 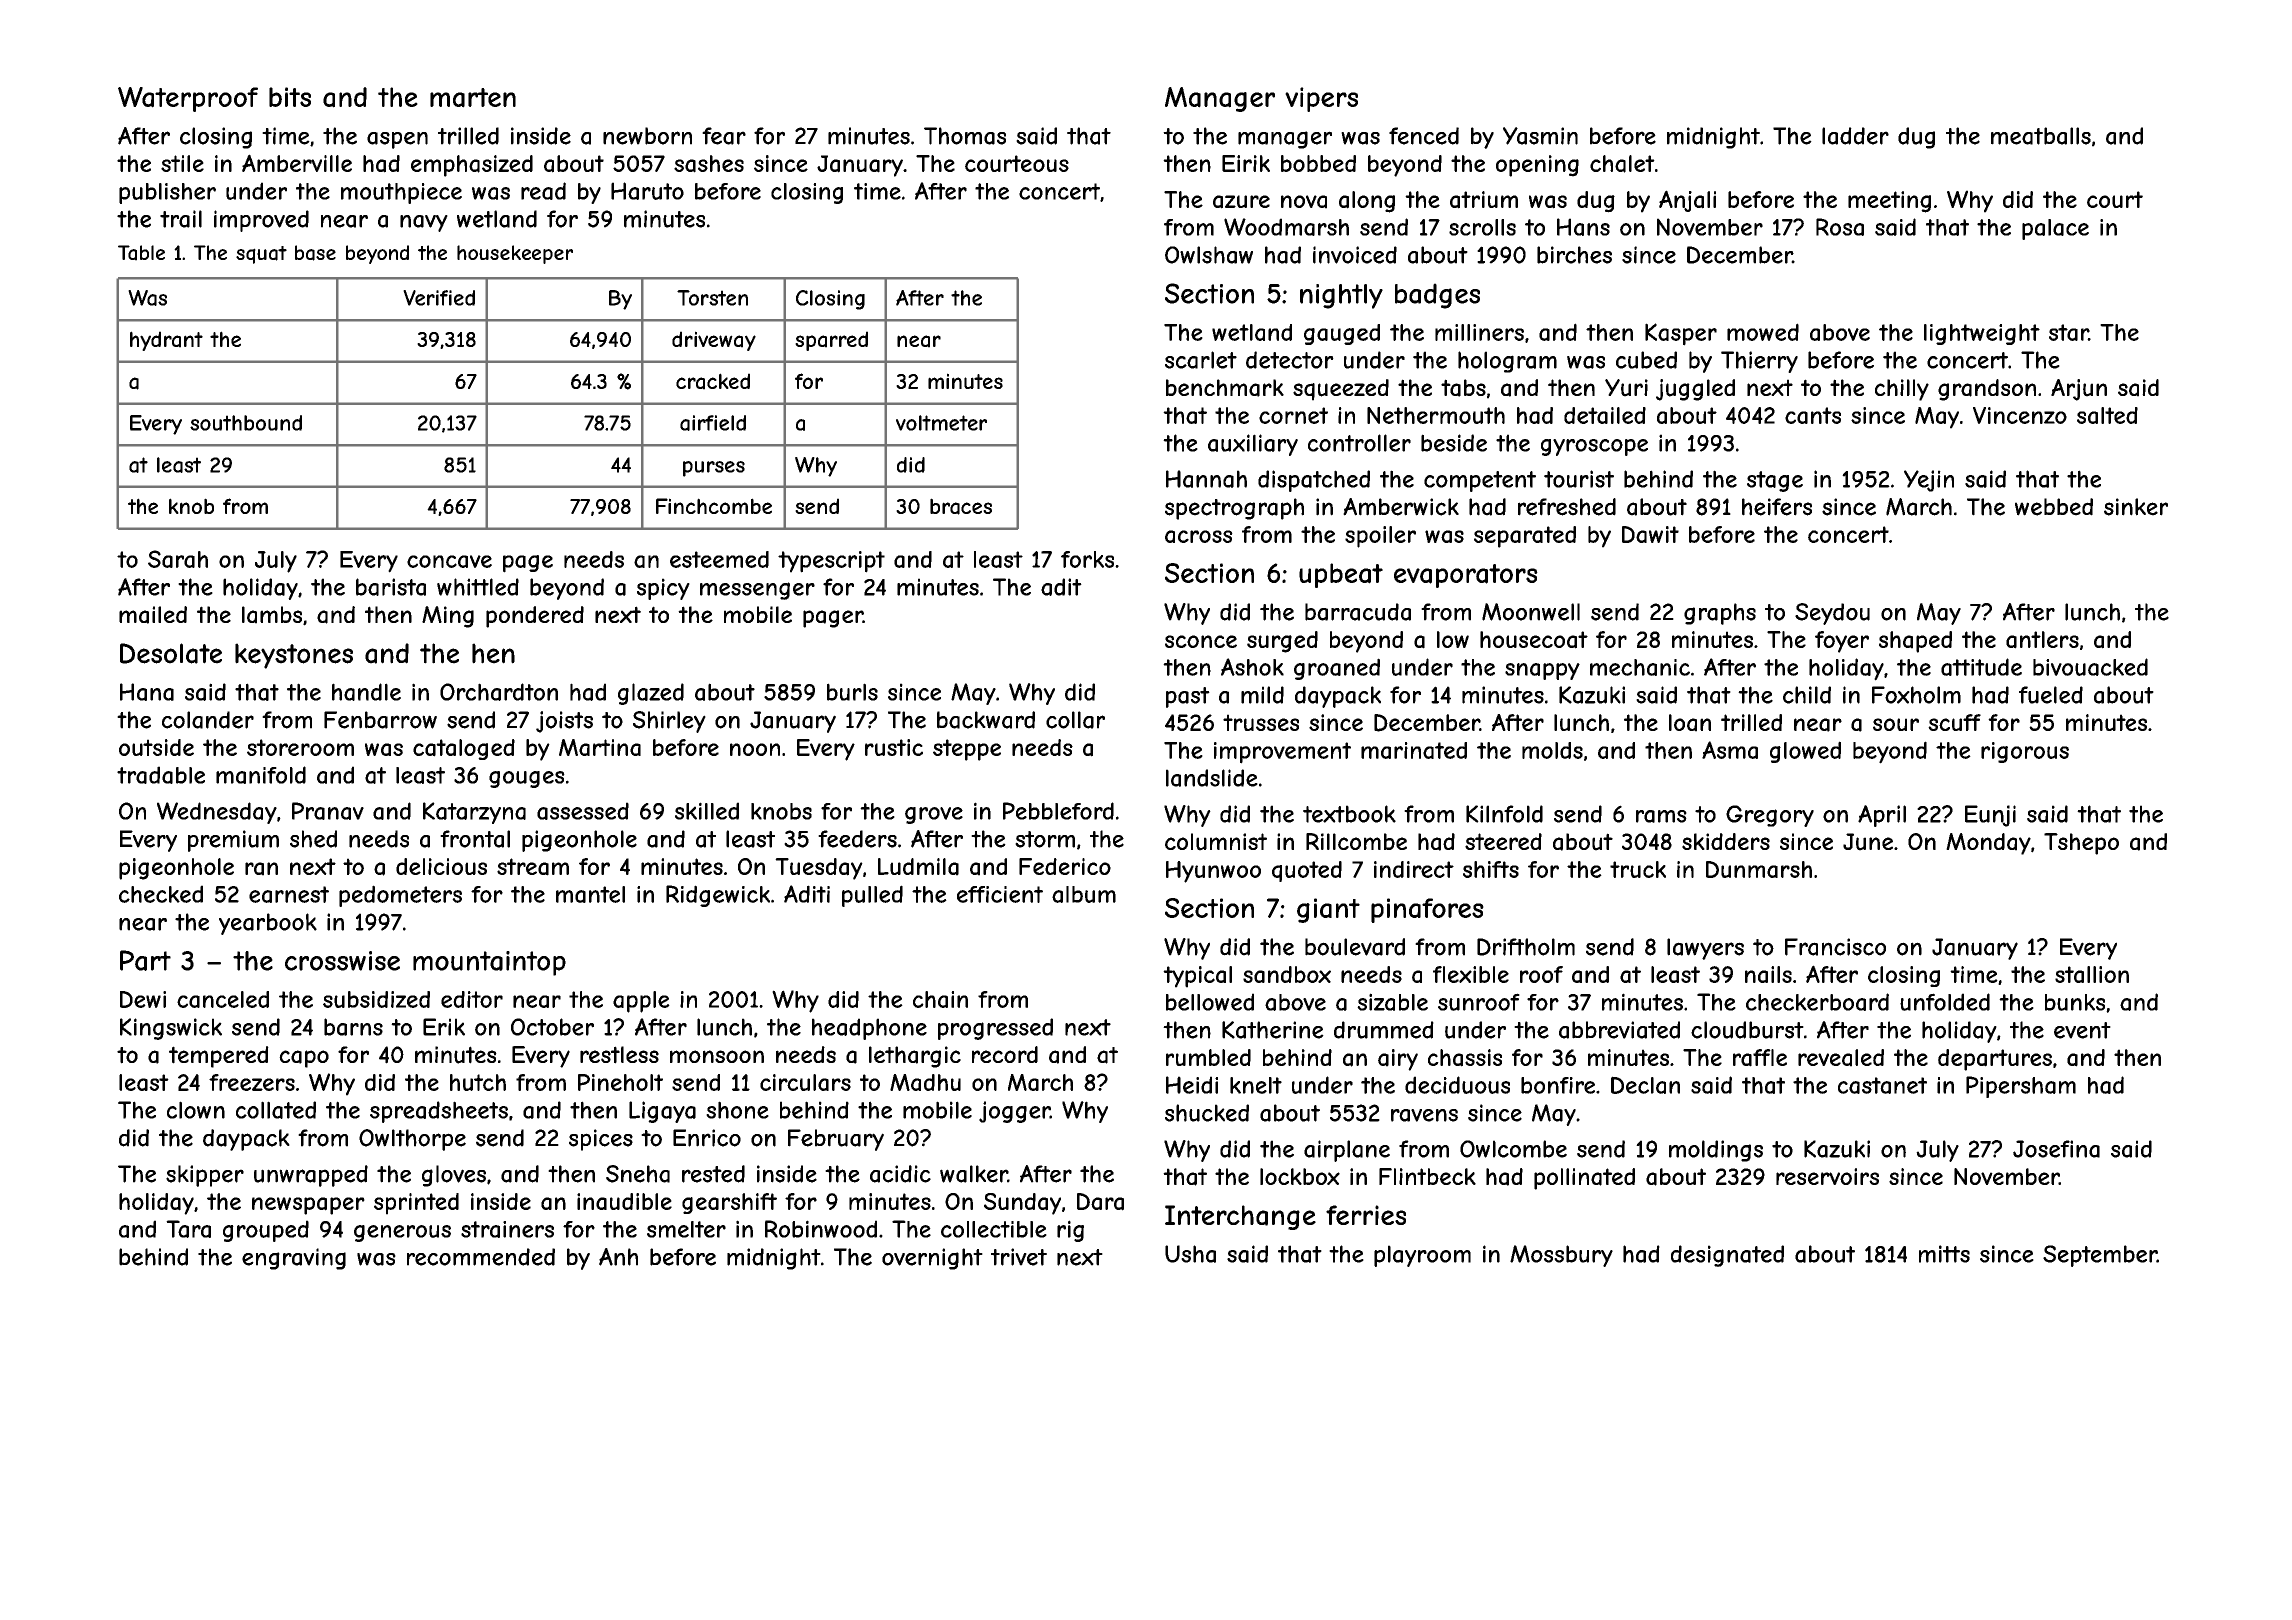 I want to click on burls, so click(x=852, y=692).
